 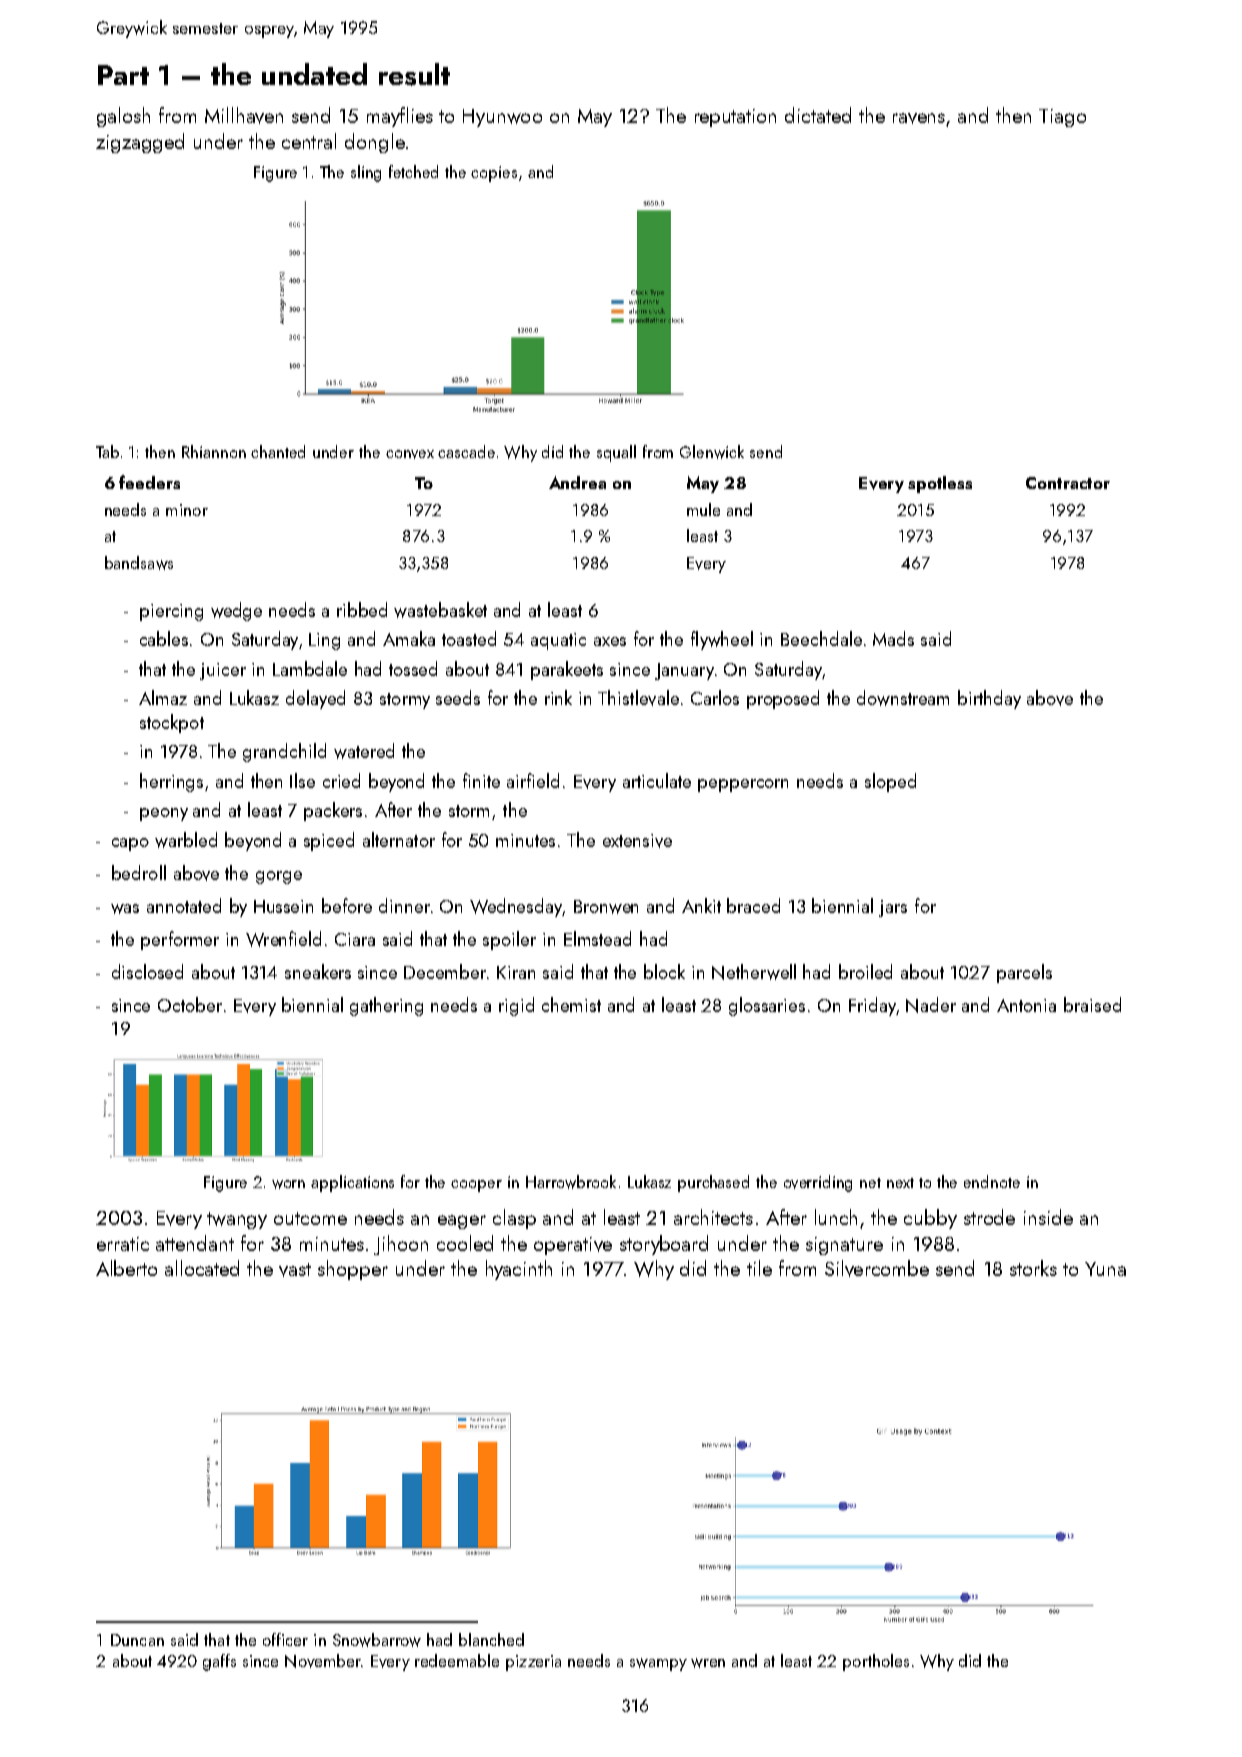 What do you see at coordinates (219, 1662) in the page?
I see `gaffs` at bounding box center [219, 1662].
